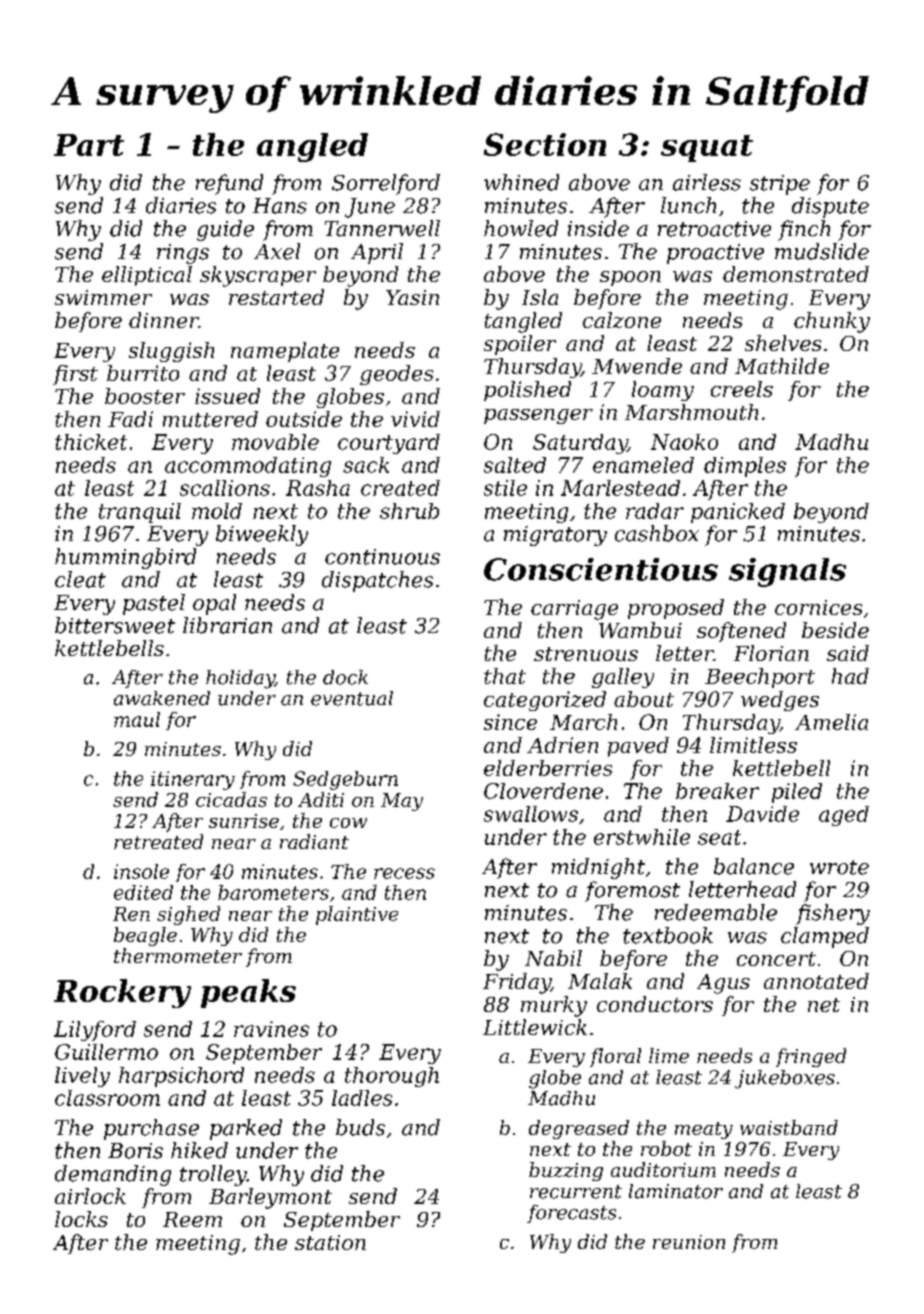  Describe the element at coordinates (382, 557) in the image. I see `continuous` at that location.
